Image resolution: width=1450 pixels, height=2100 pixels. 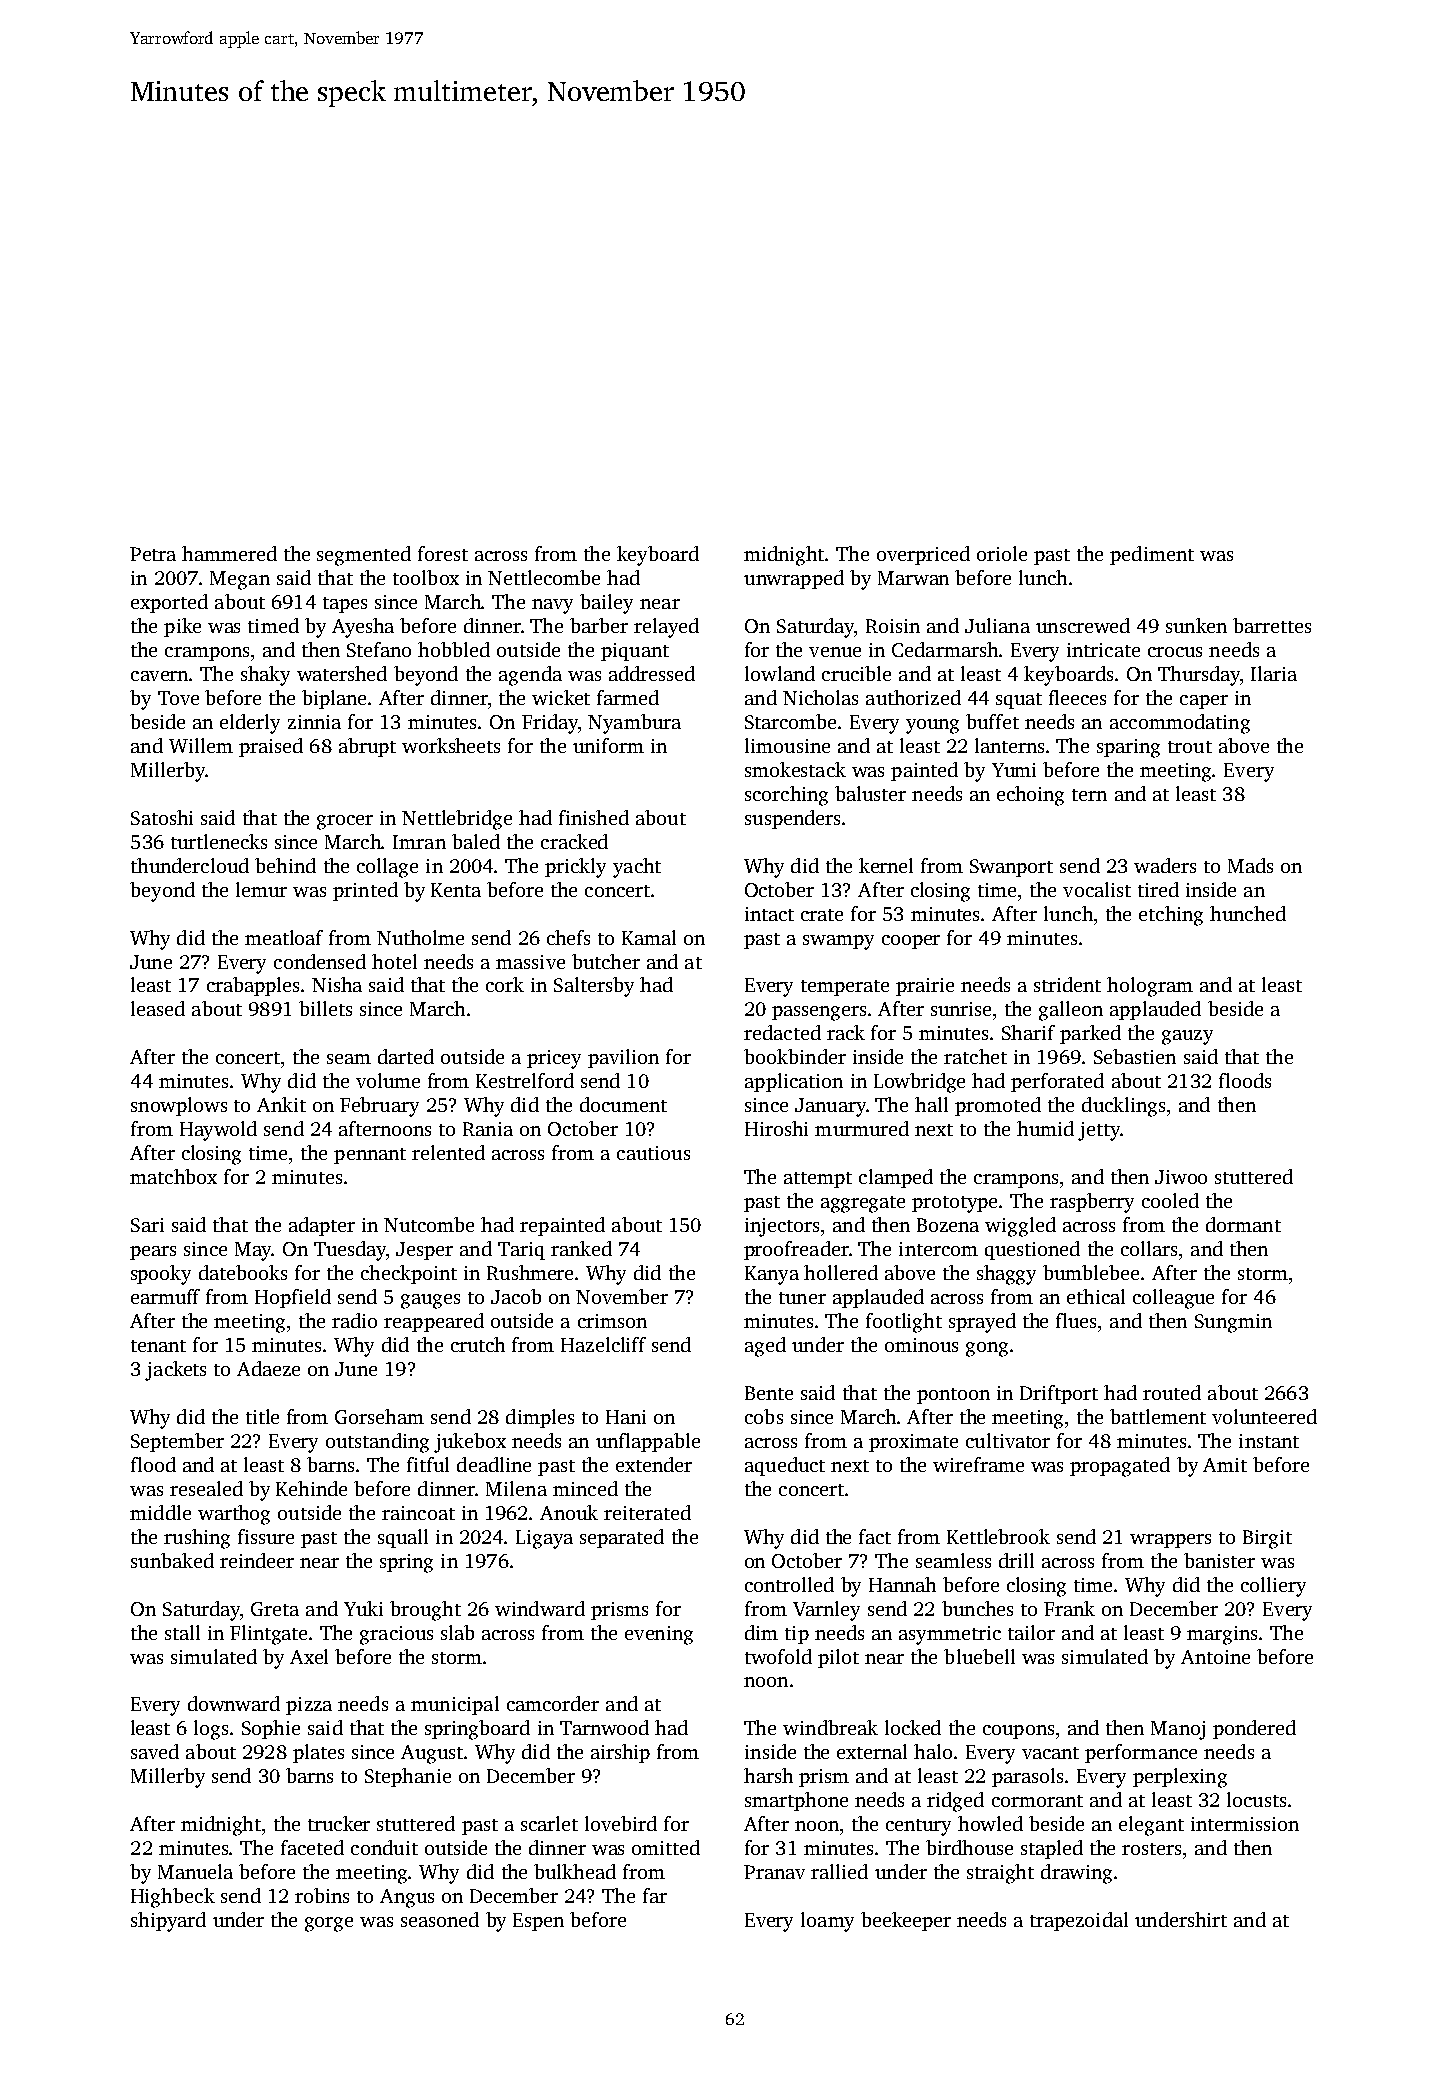 I want to click on echoing, so click(x=1030, y=796).
